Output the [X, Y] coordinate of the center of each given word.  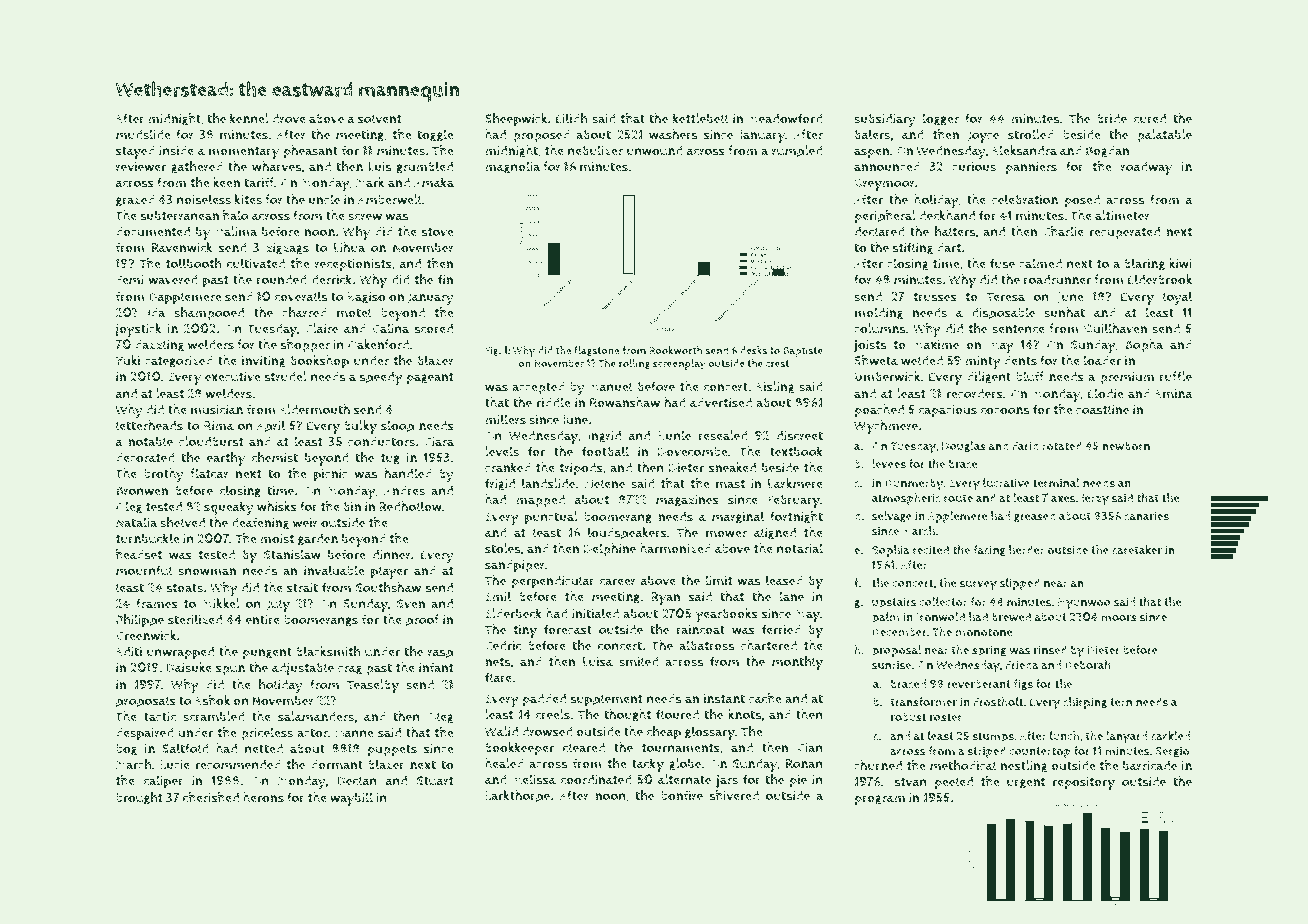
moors [1119, 618]
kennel [249, 118]
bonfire [682, 795]
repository [1083, 783]
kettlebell [700, 118]
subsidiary [885, 120]
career [617, 582]
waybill [351, 799]
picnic [331, 475]
